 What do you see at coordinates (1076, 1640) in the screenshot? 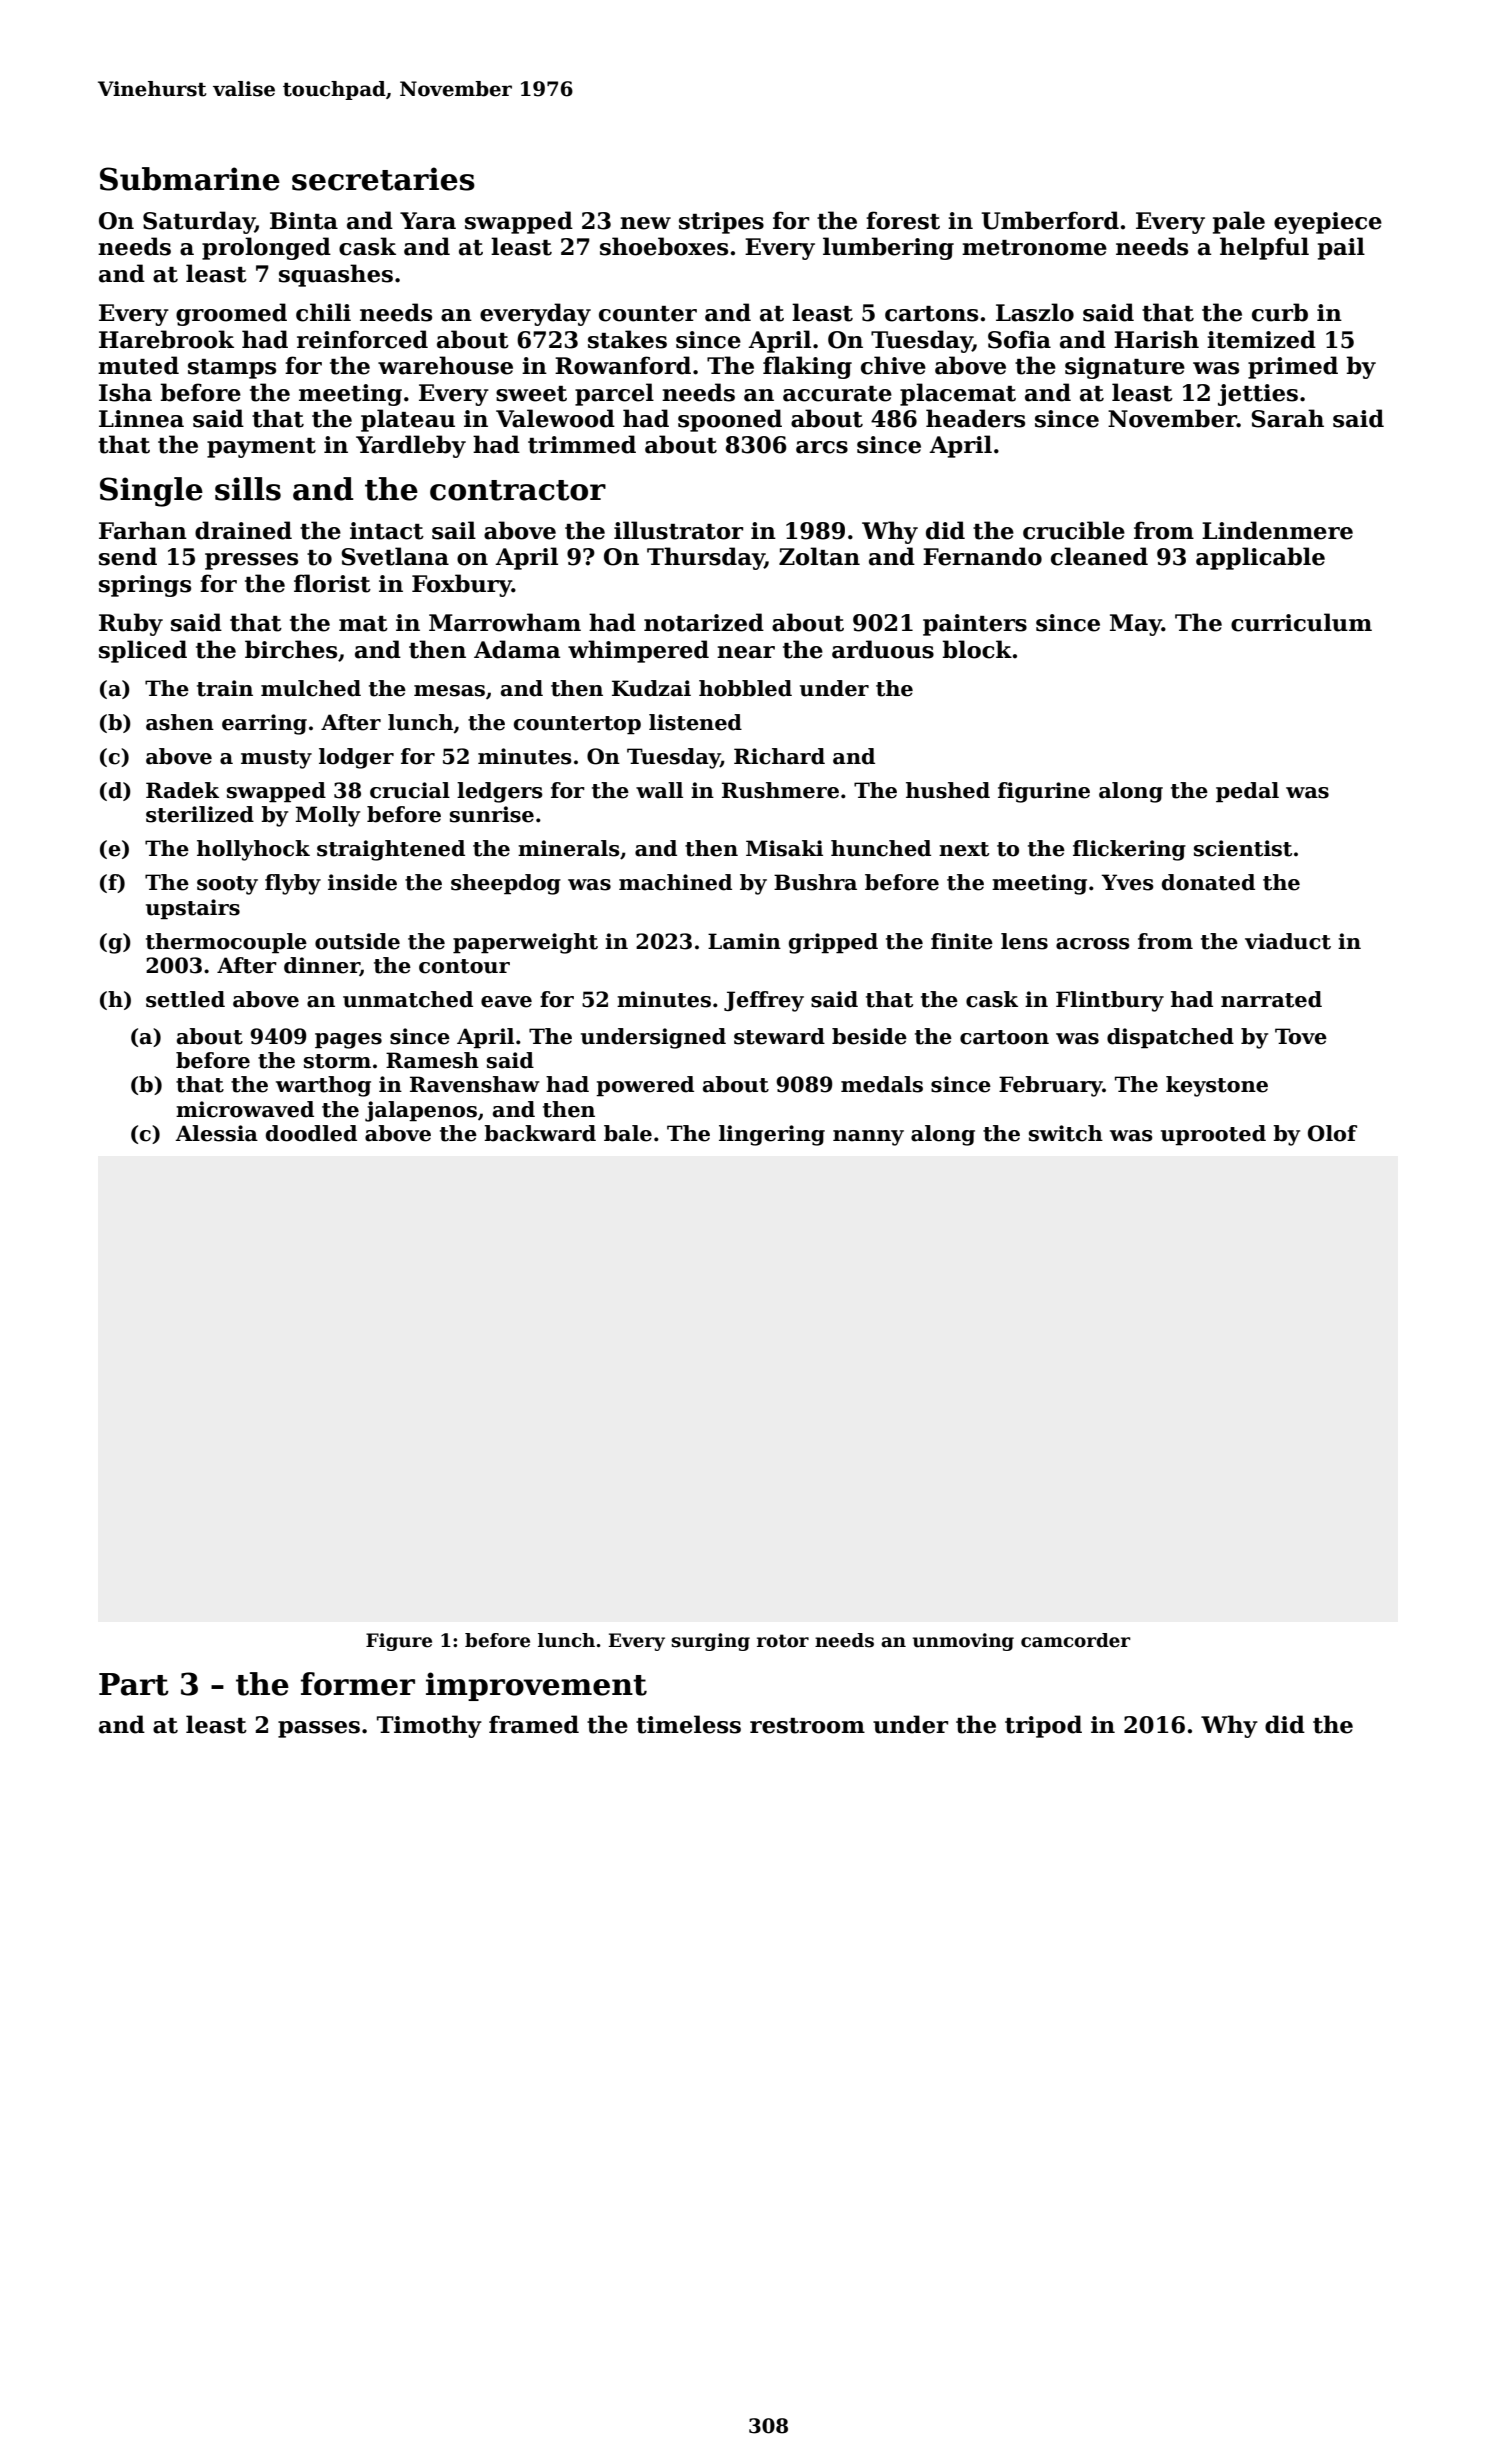
I see `camcorder` at bounding box center [1076, 1640].
